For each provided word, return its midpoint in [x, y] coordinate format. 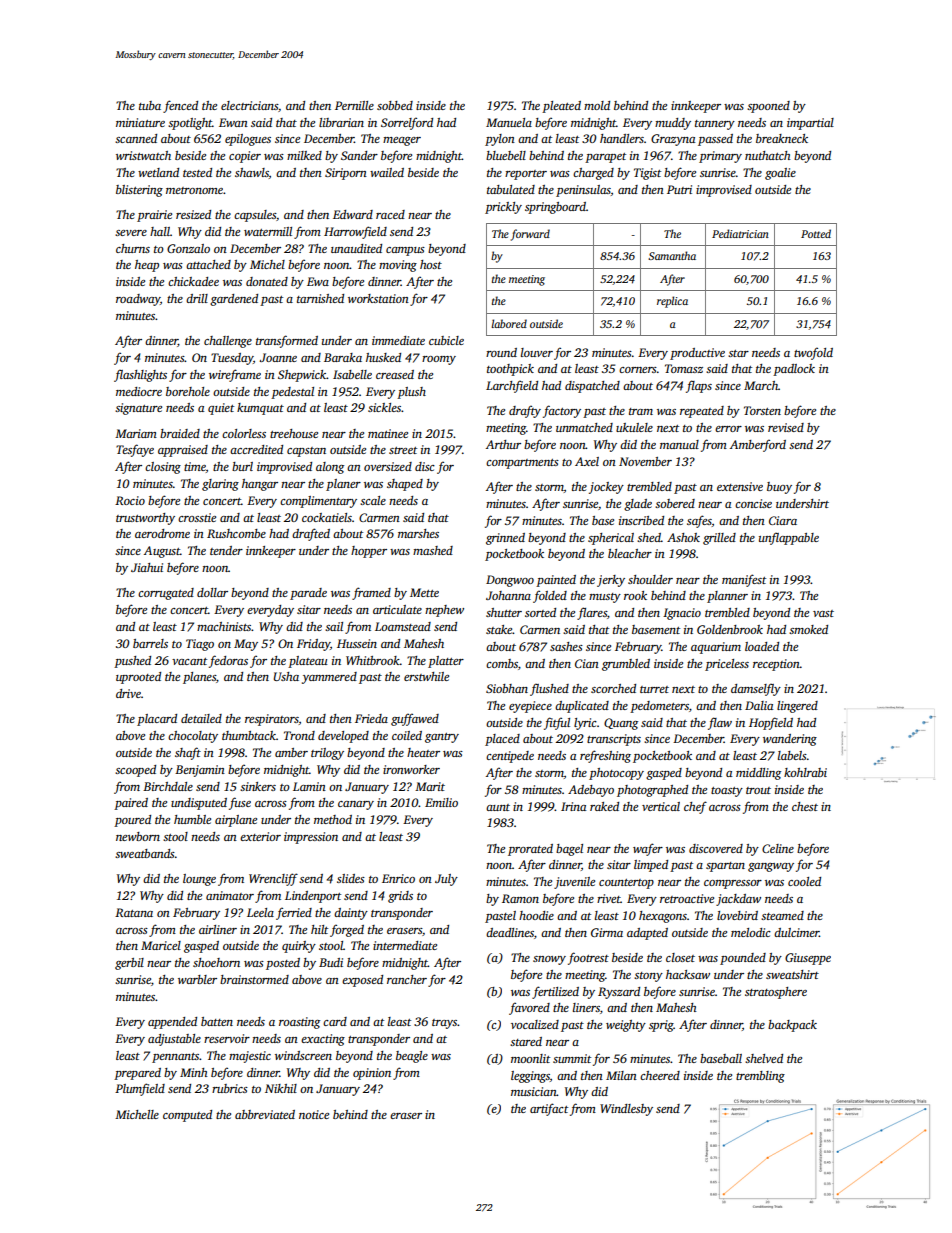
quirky [299, 947]
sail [334, 626]
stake [499, 629]
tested [197, 172]
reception [776, 665]
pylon [500, 140]
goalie [780, 174]
